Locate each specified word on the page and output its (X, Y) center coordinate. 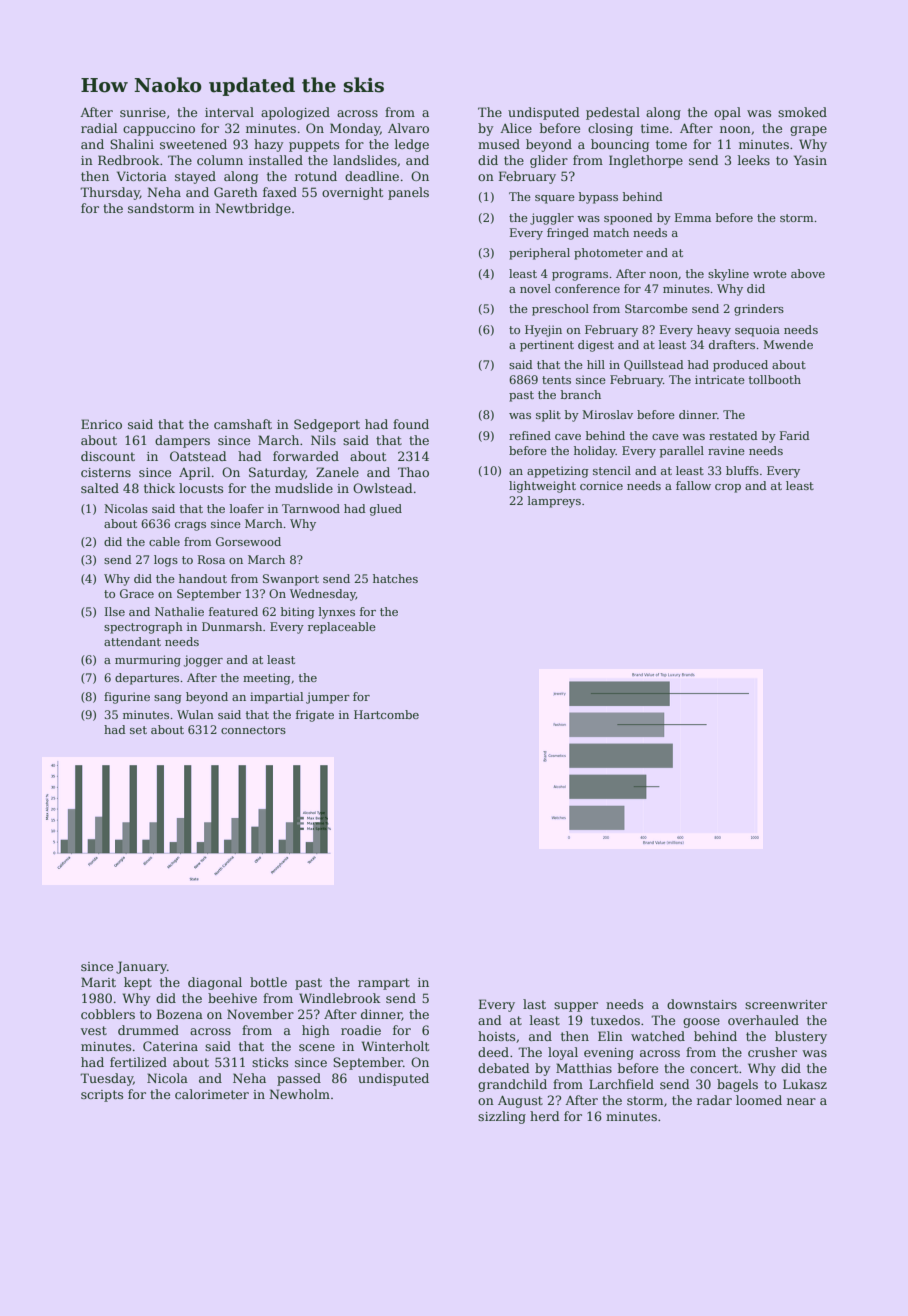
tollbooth (775, 379)
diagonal (215, 983)
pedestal (613, 113)
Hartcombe (386, 714)
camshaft (243, 424)
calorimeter (212, 1094)
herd (545, 1116)
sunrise (143, 112)
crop (728, 488)
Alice (516, 128)
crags (190, 526)
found (411, 424)
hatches (395, 578)
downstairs (702, 1004)
